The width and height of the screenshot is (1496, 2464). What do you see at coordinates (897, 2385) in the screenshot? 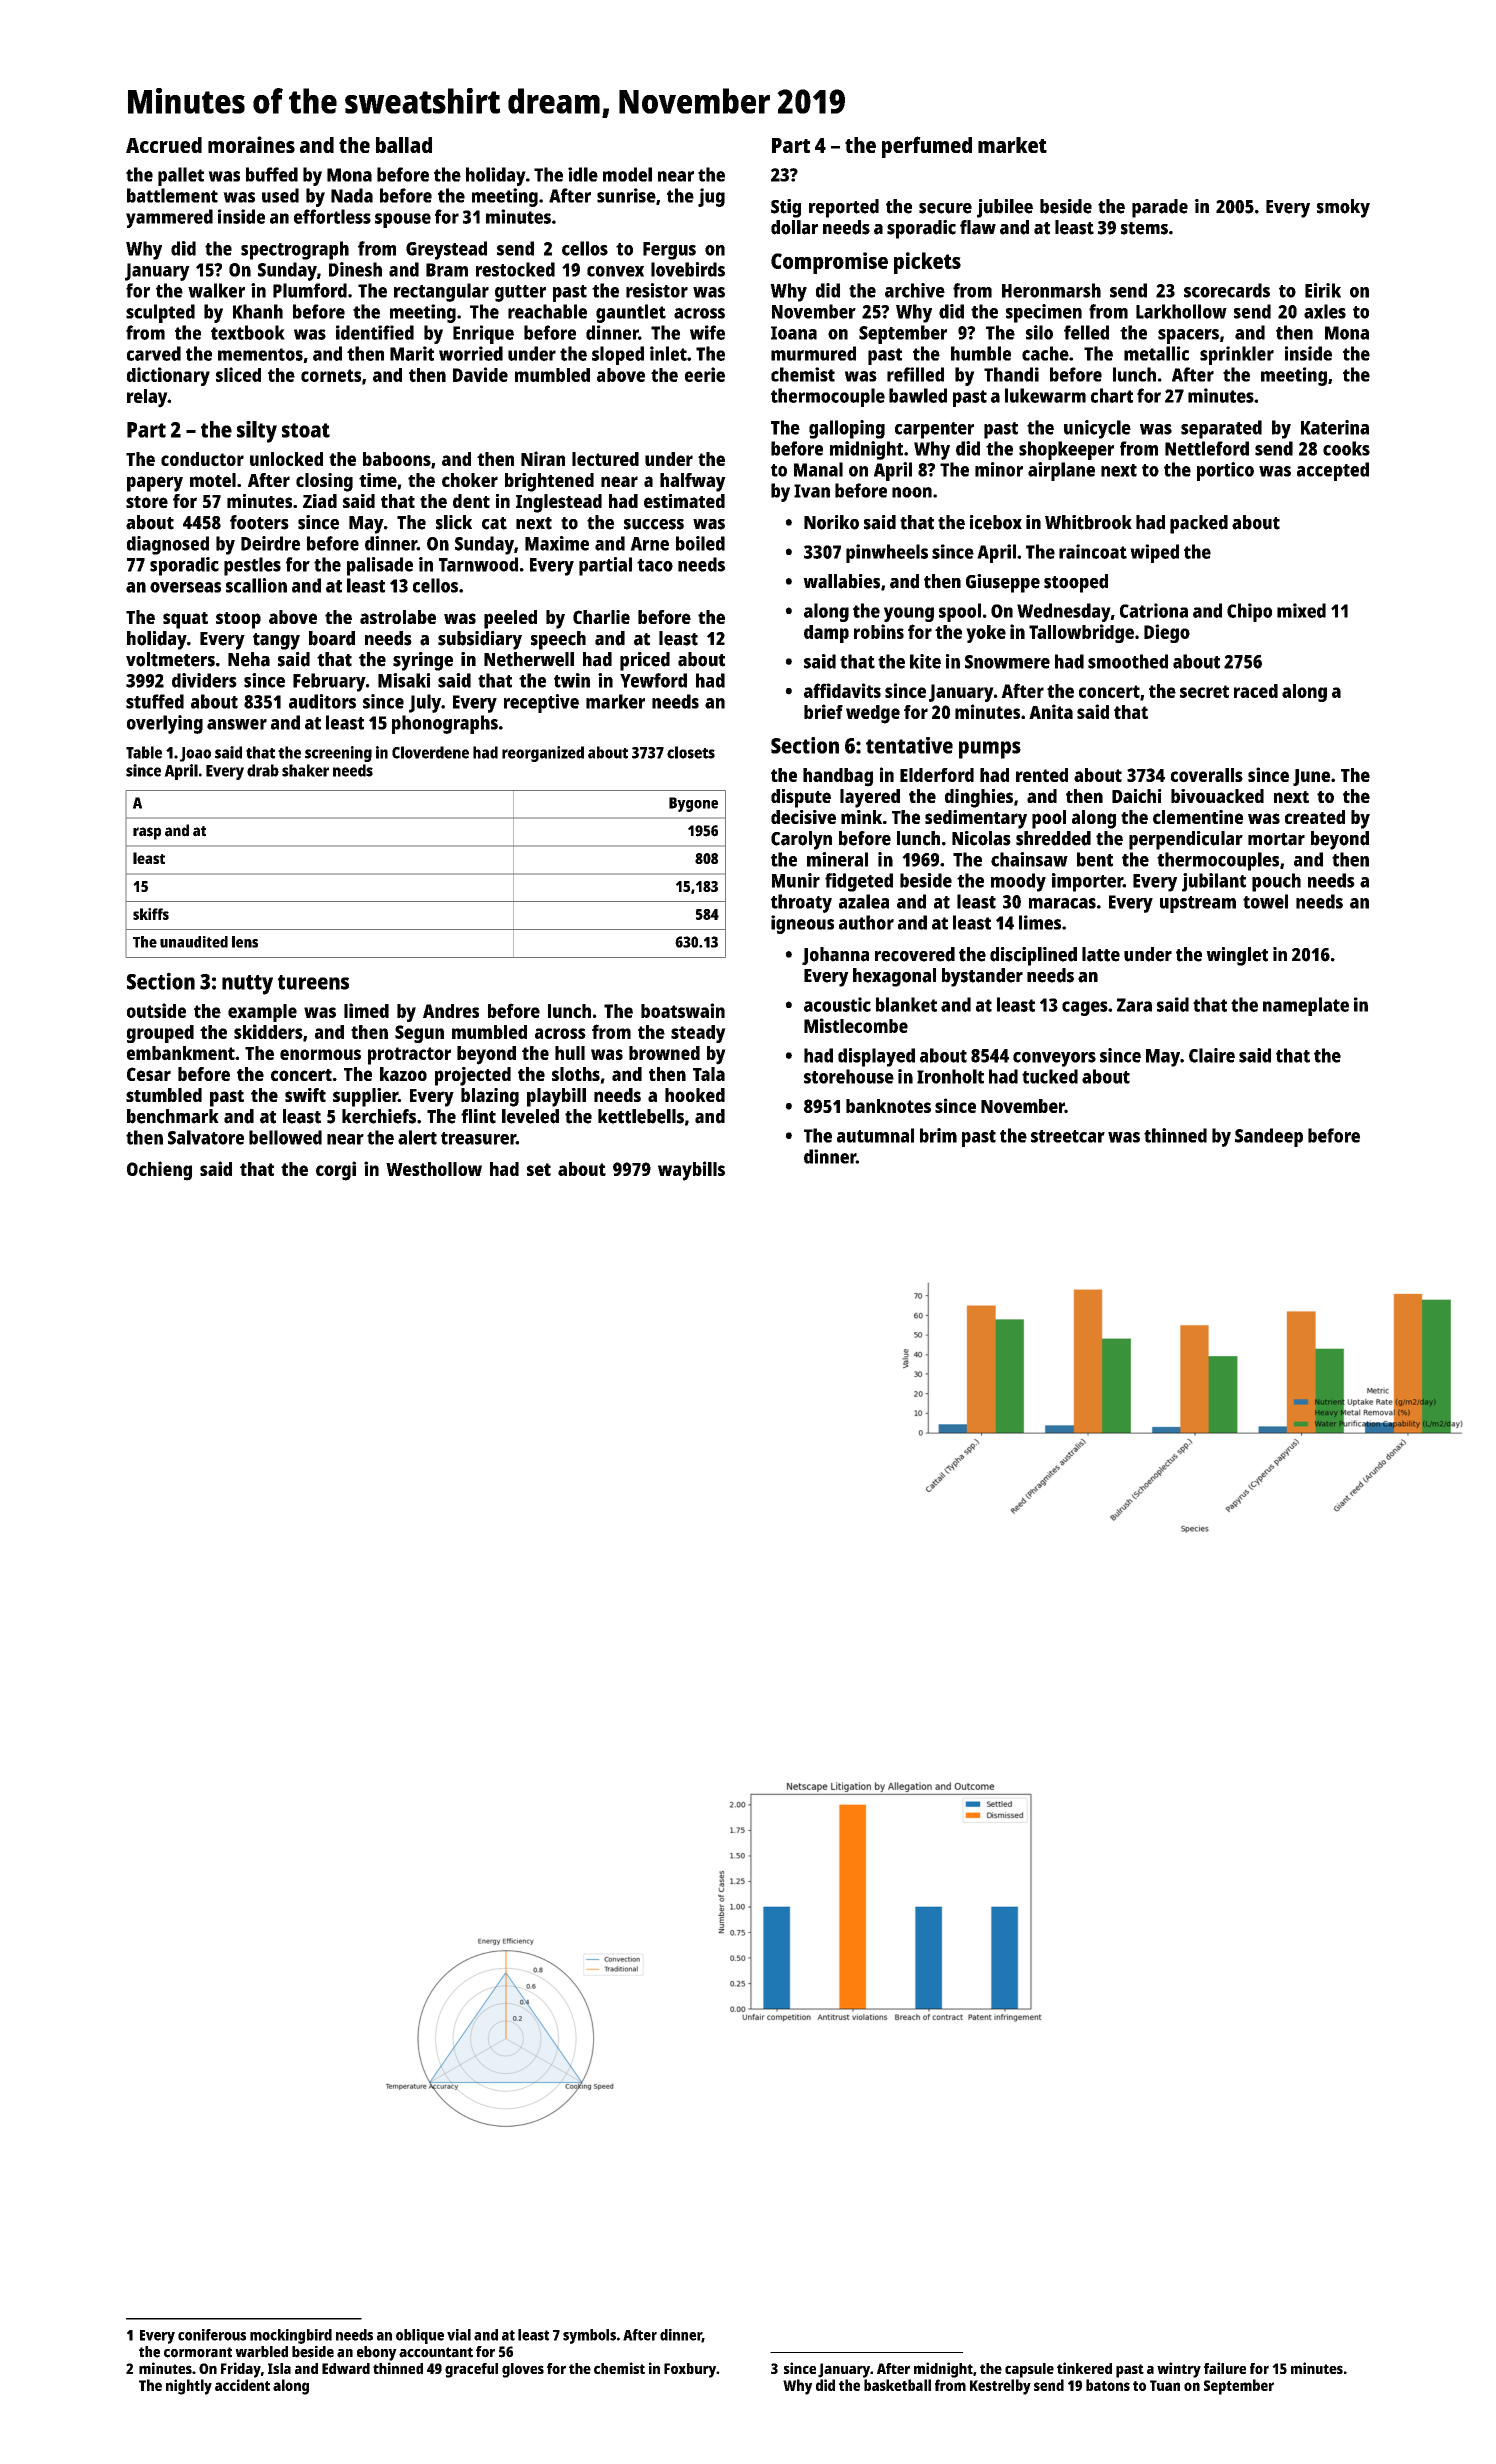
I see `basketball` at bounding box center [897, 2385].
